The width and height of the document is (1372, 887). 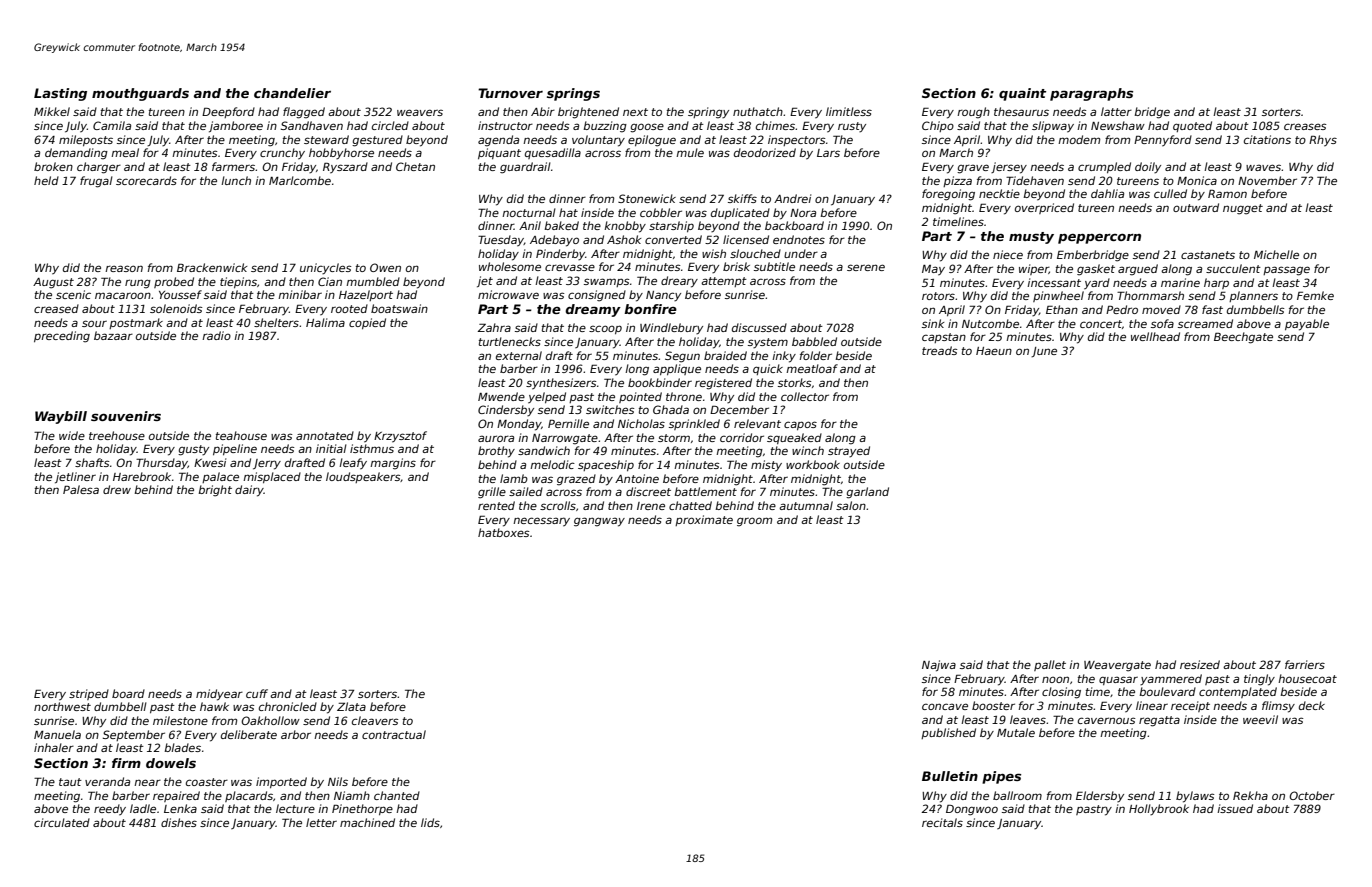 I want to click on wide, so click(x=72, y=435).
